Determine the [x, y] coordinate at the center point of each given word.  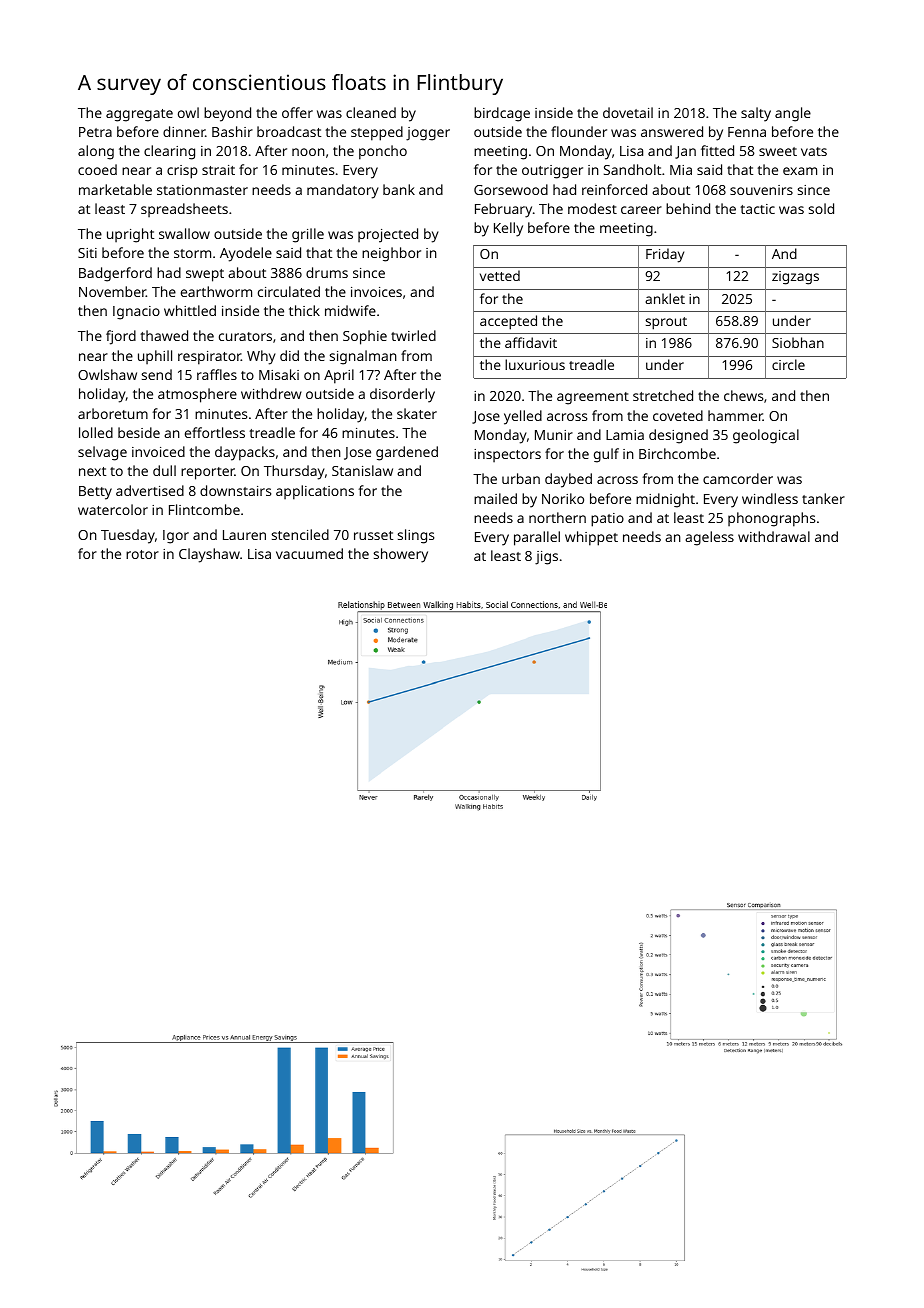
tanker [823, 498]
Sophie [365, 337]
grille [308, 235]
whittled [190, 310]
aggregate [139, 115]
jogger [428, 134]
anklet [665, 298]
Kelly [508, 229]
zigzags [795, 278]
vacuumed [309, 553]
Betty [95, 493]
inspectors [507, 455]
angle [793, 114]
